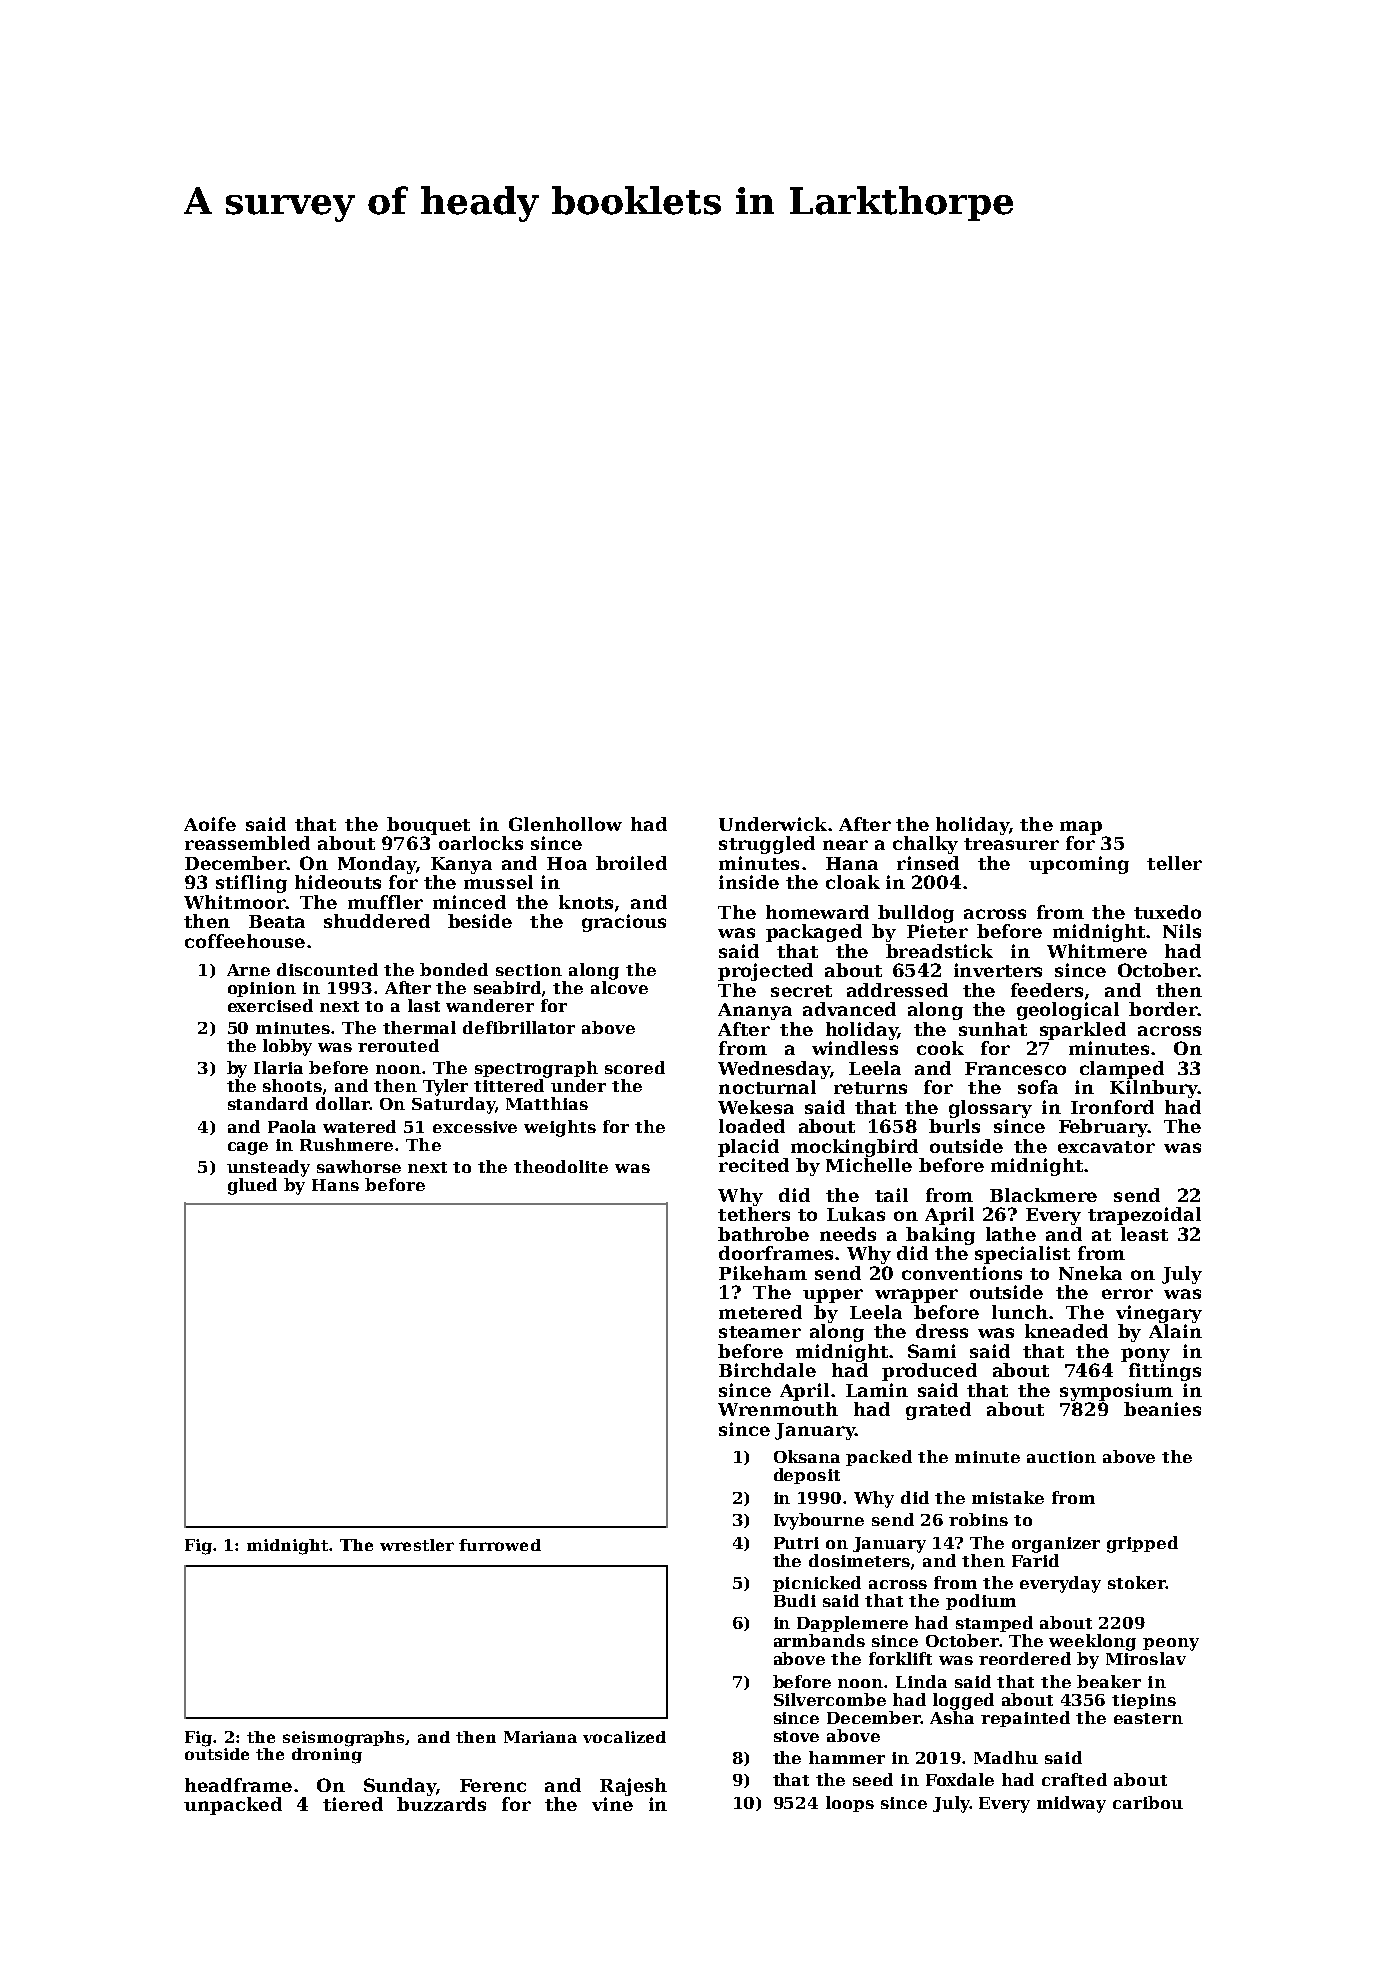 This screenshot has height=1969, width=1386. Describe the element at coordinates (428, 826) in the screenshot. I see `bouquet` at that location.
